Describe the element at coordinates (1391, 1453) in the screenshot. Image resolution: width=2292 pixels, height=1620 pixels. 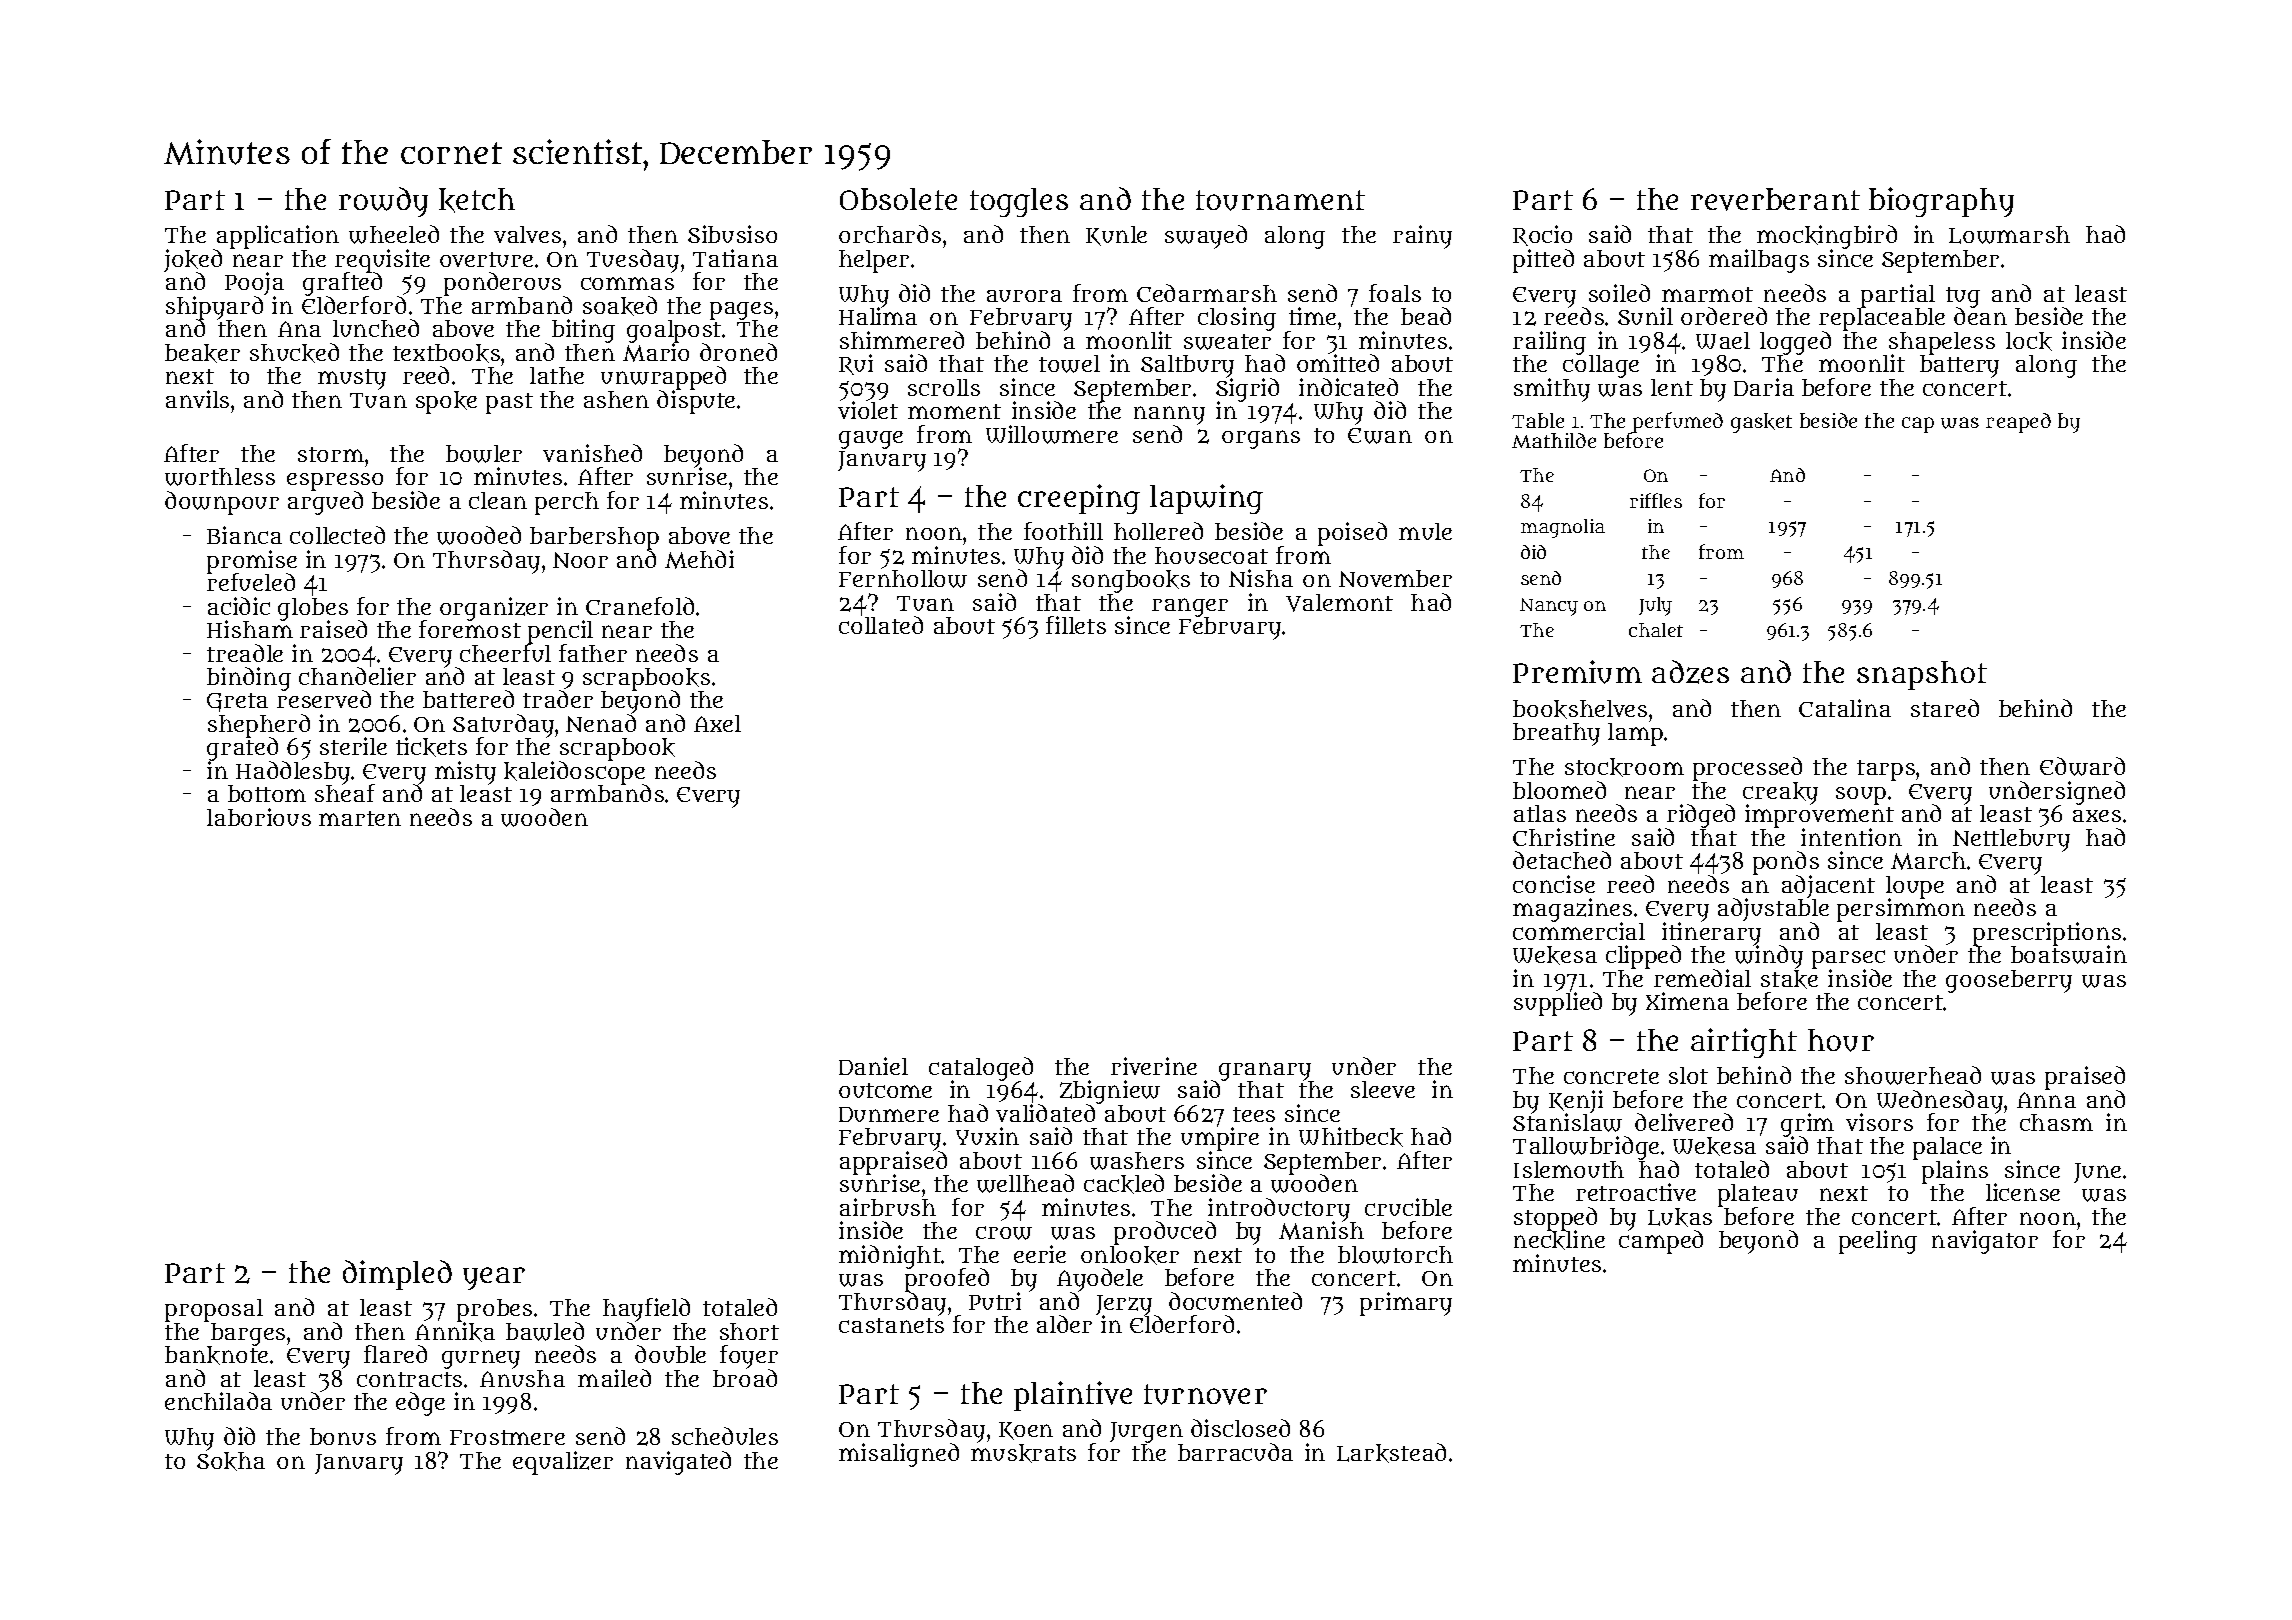
I see `Larkstead` at that location.
